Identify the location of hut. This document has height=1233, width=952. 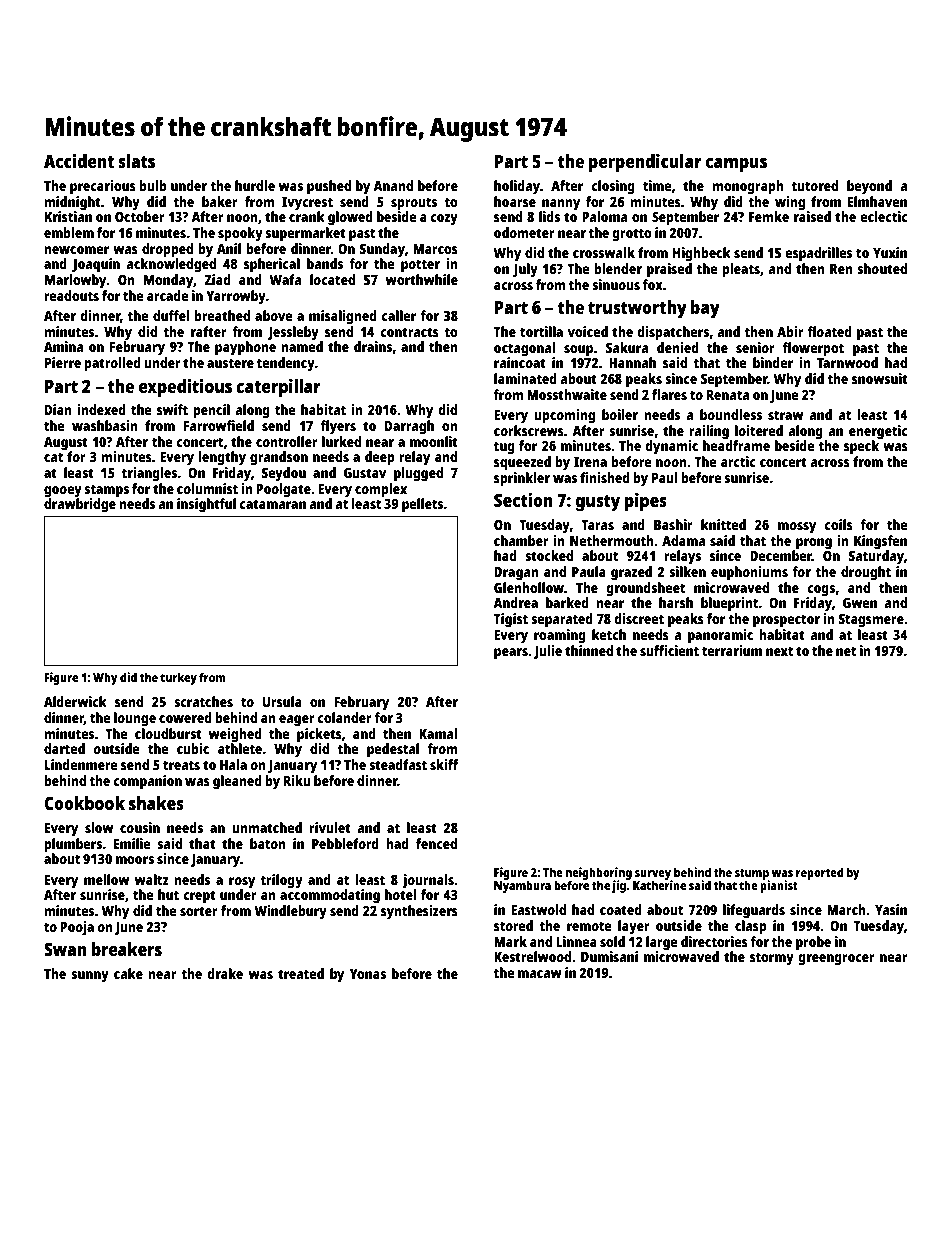
(168, 894).
